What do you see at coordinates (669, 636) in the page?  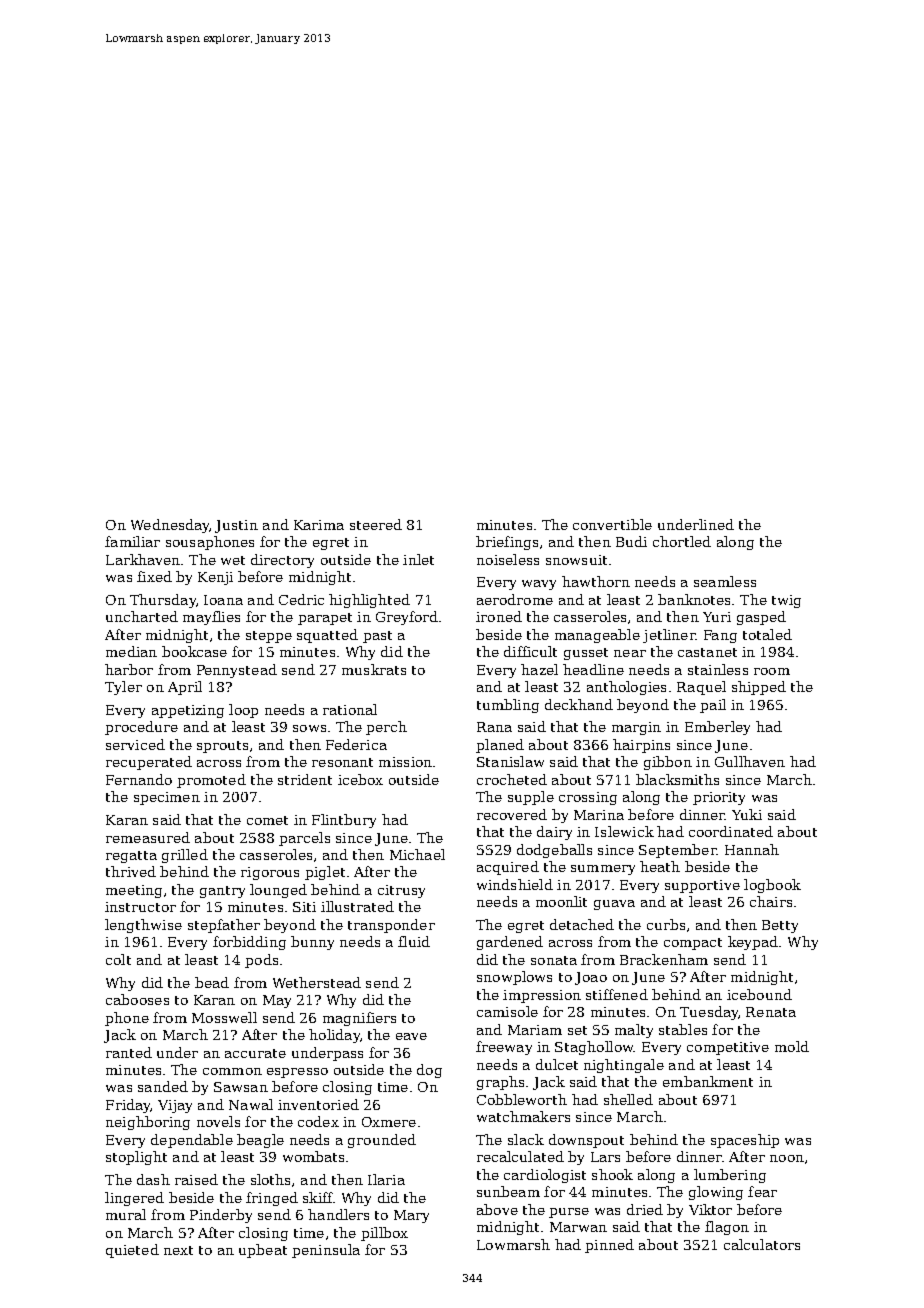 I see `jetliner` at bounding box center [669, 636].
